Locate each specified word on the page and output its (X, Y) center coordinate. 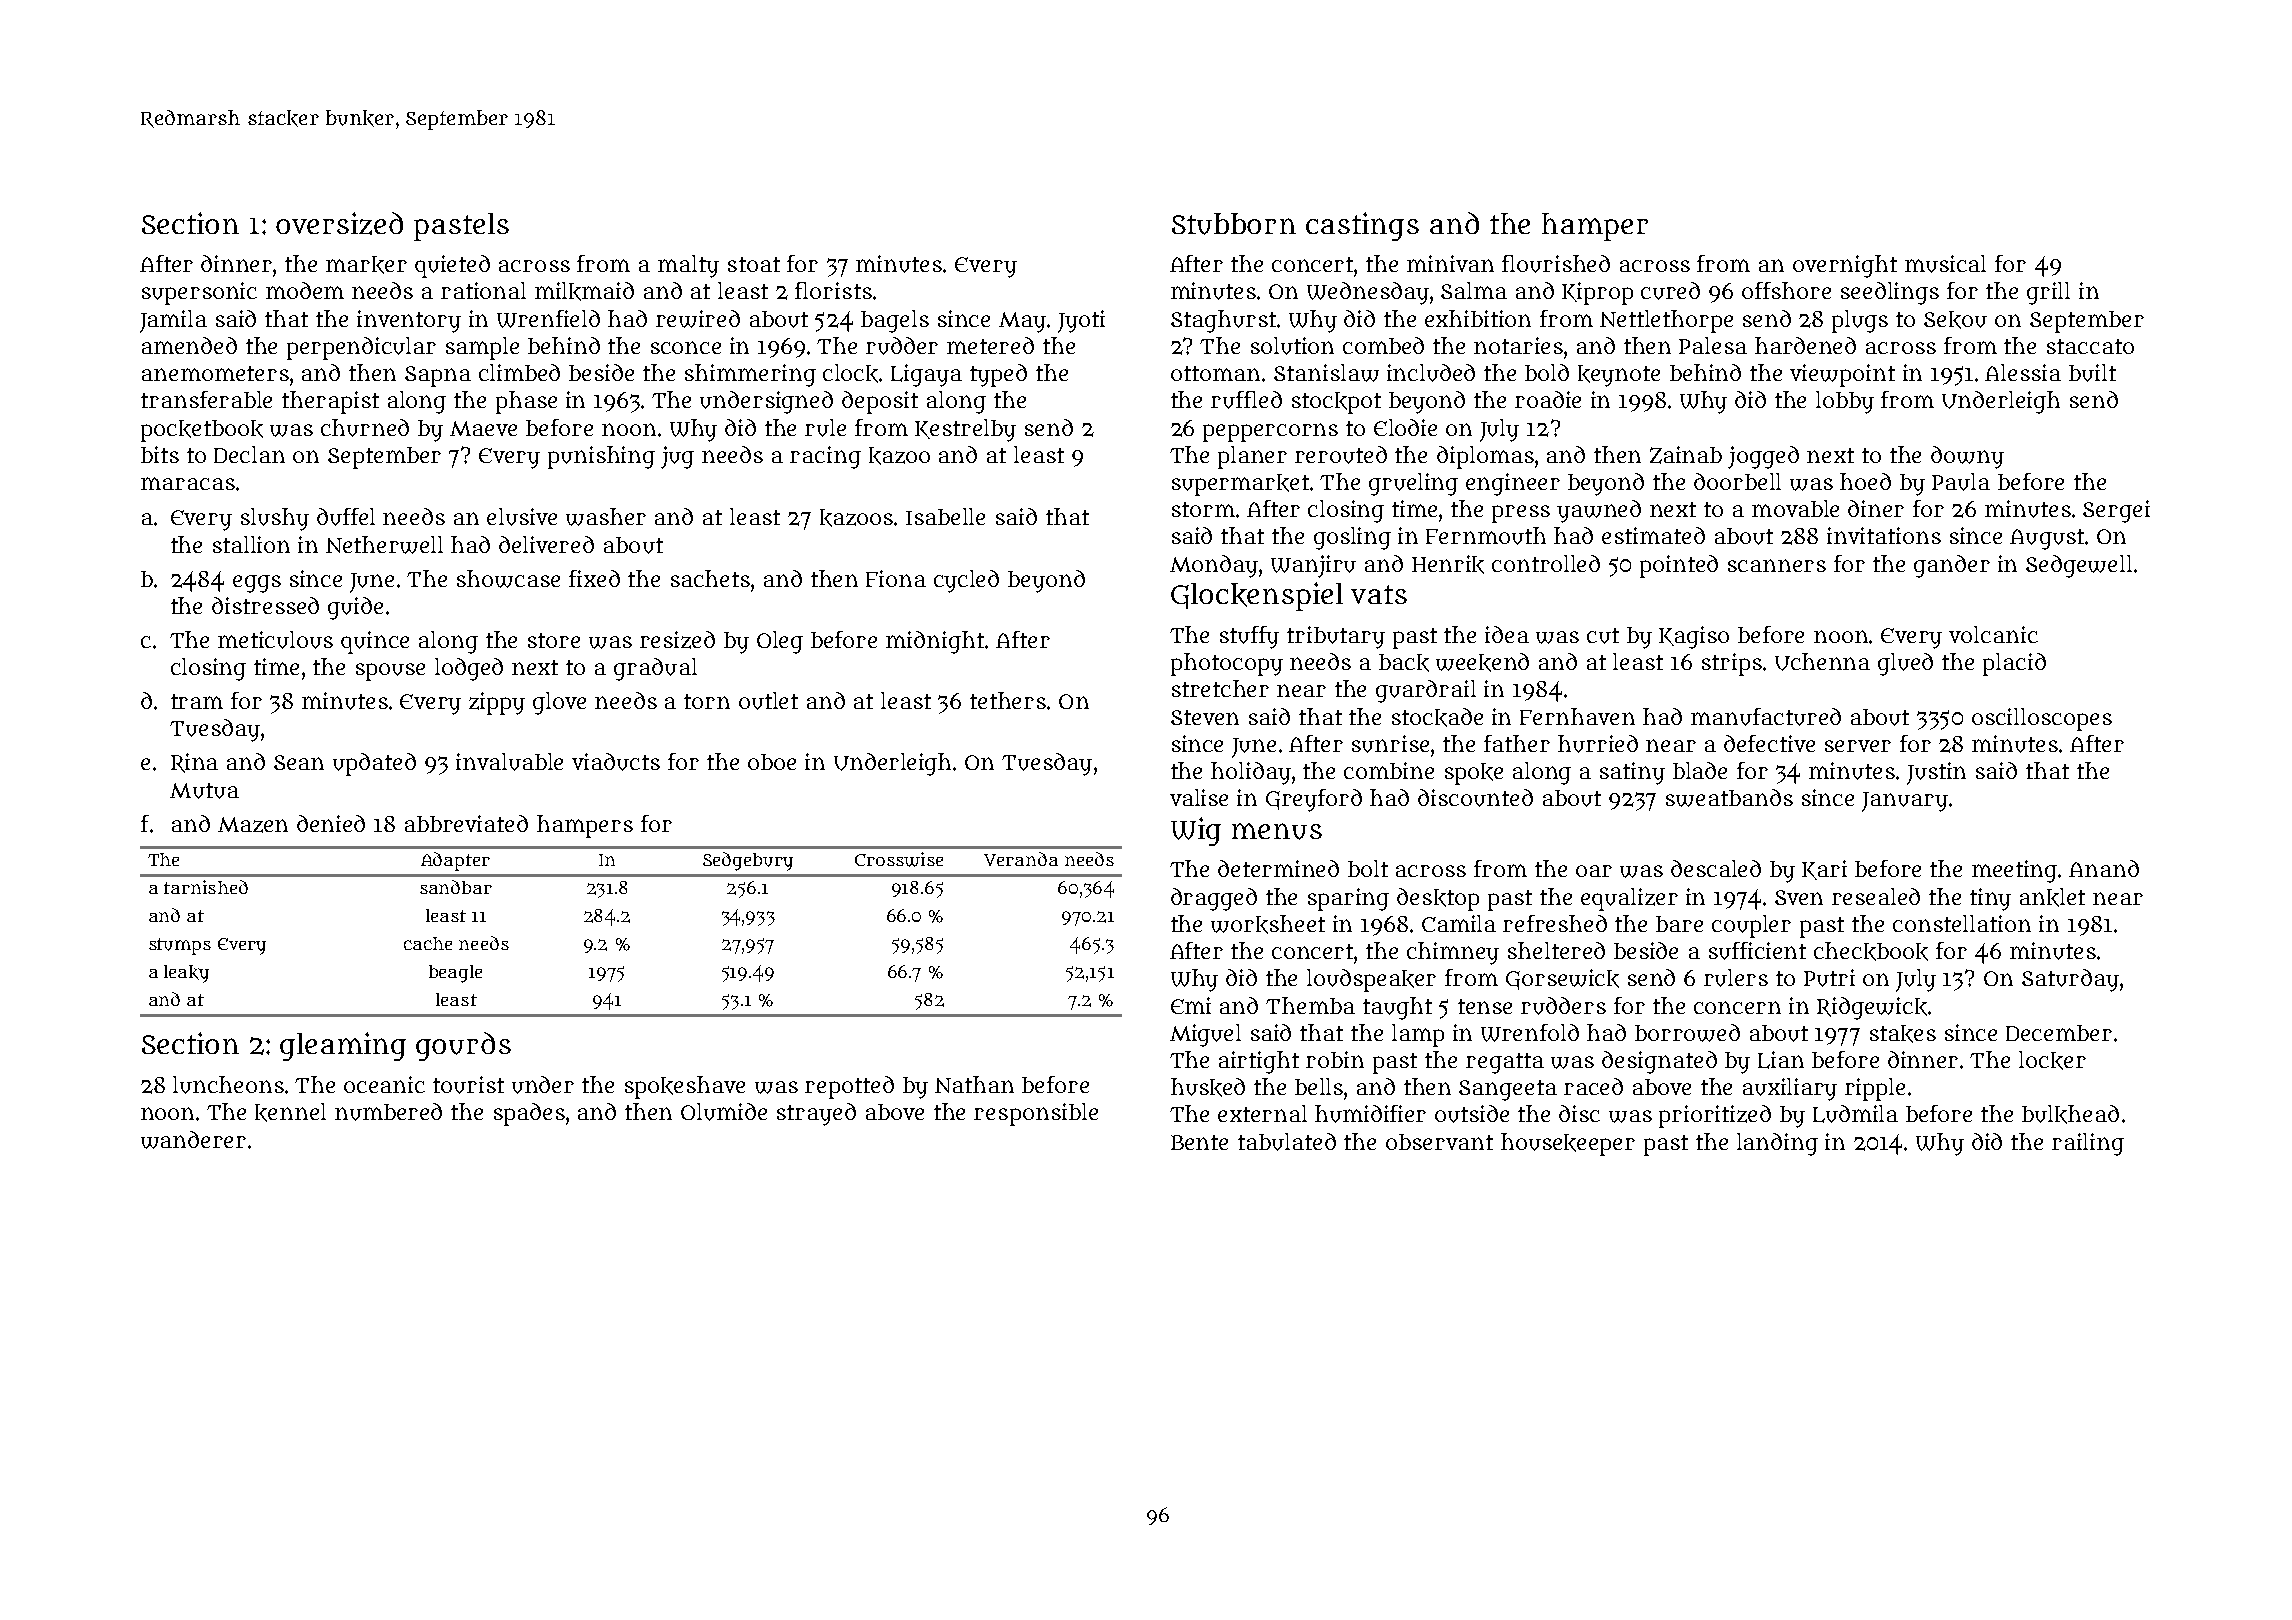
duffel (346, 517)
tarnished (206, 887)
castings (1362, 226)
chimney (1453, 953)
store (554, 640)
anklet (2052, 897)
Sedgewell (2079, 566)
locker (2052, 1060)
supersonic (199, 293)
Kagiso (1694, 637)
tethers (1008, 700)
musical (1945, 264)
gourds (463, 1046)
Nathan (974, 1084)
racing (825, 457)
